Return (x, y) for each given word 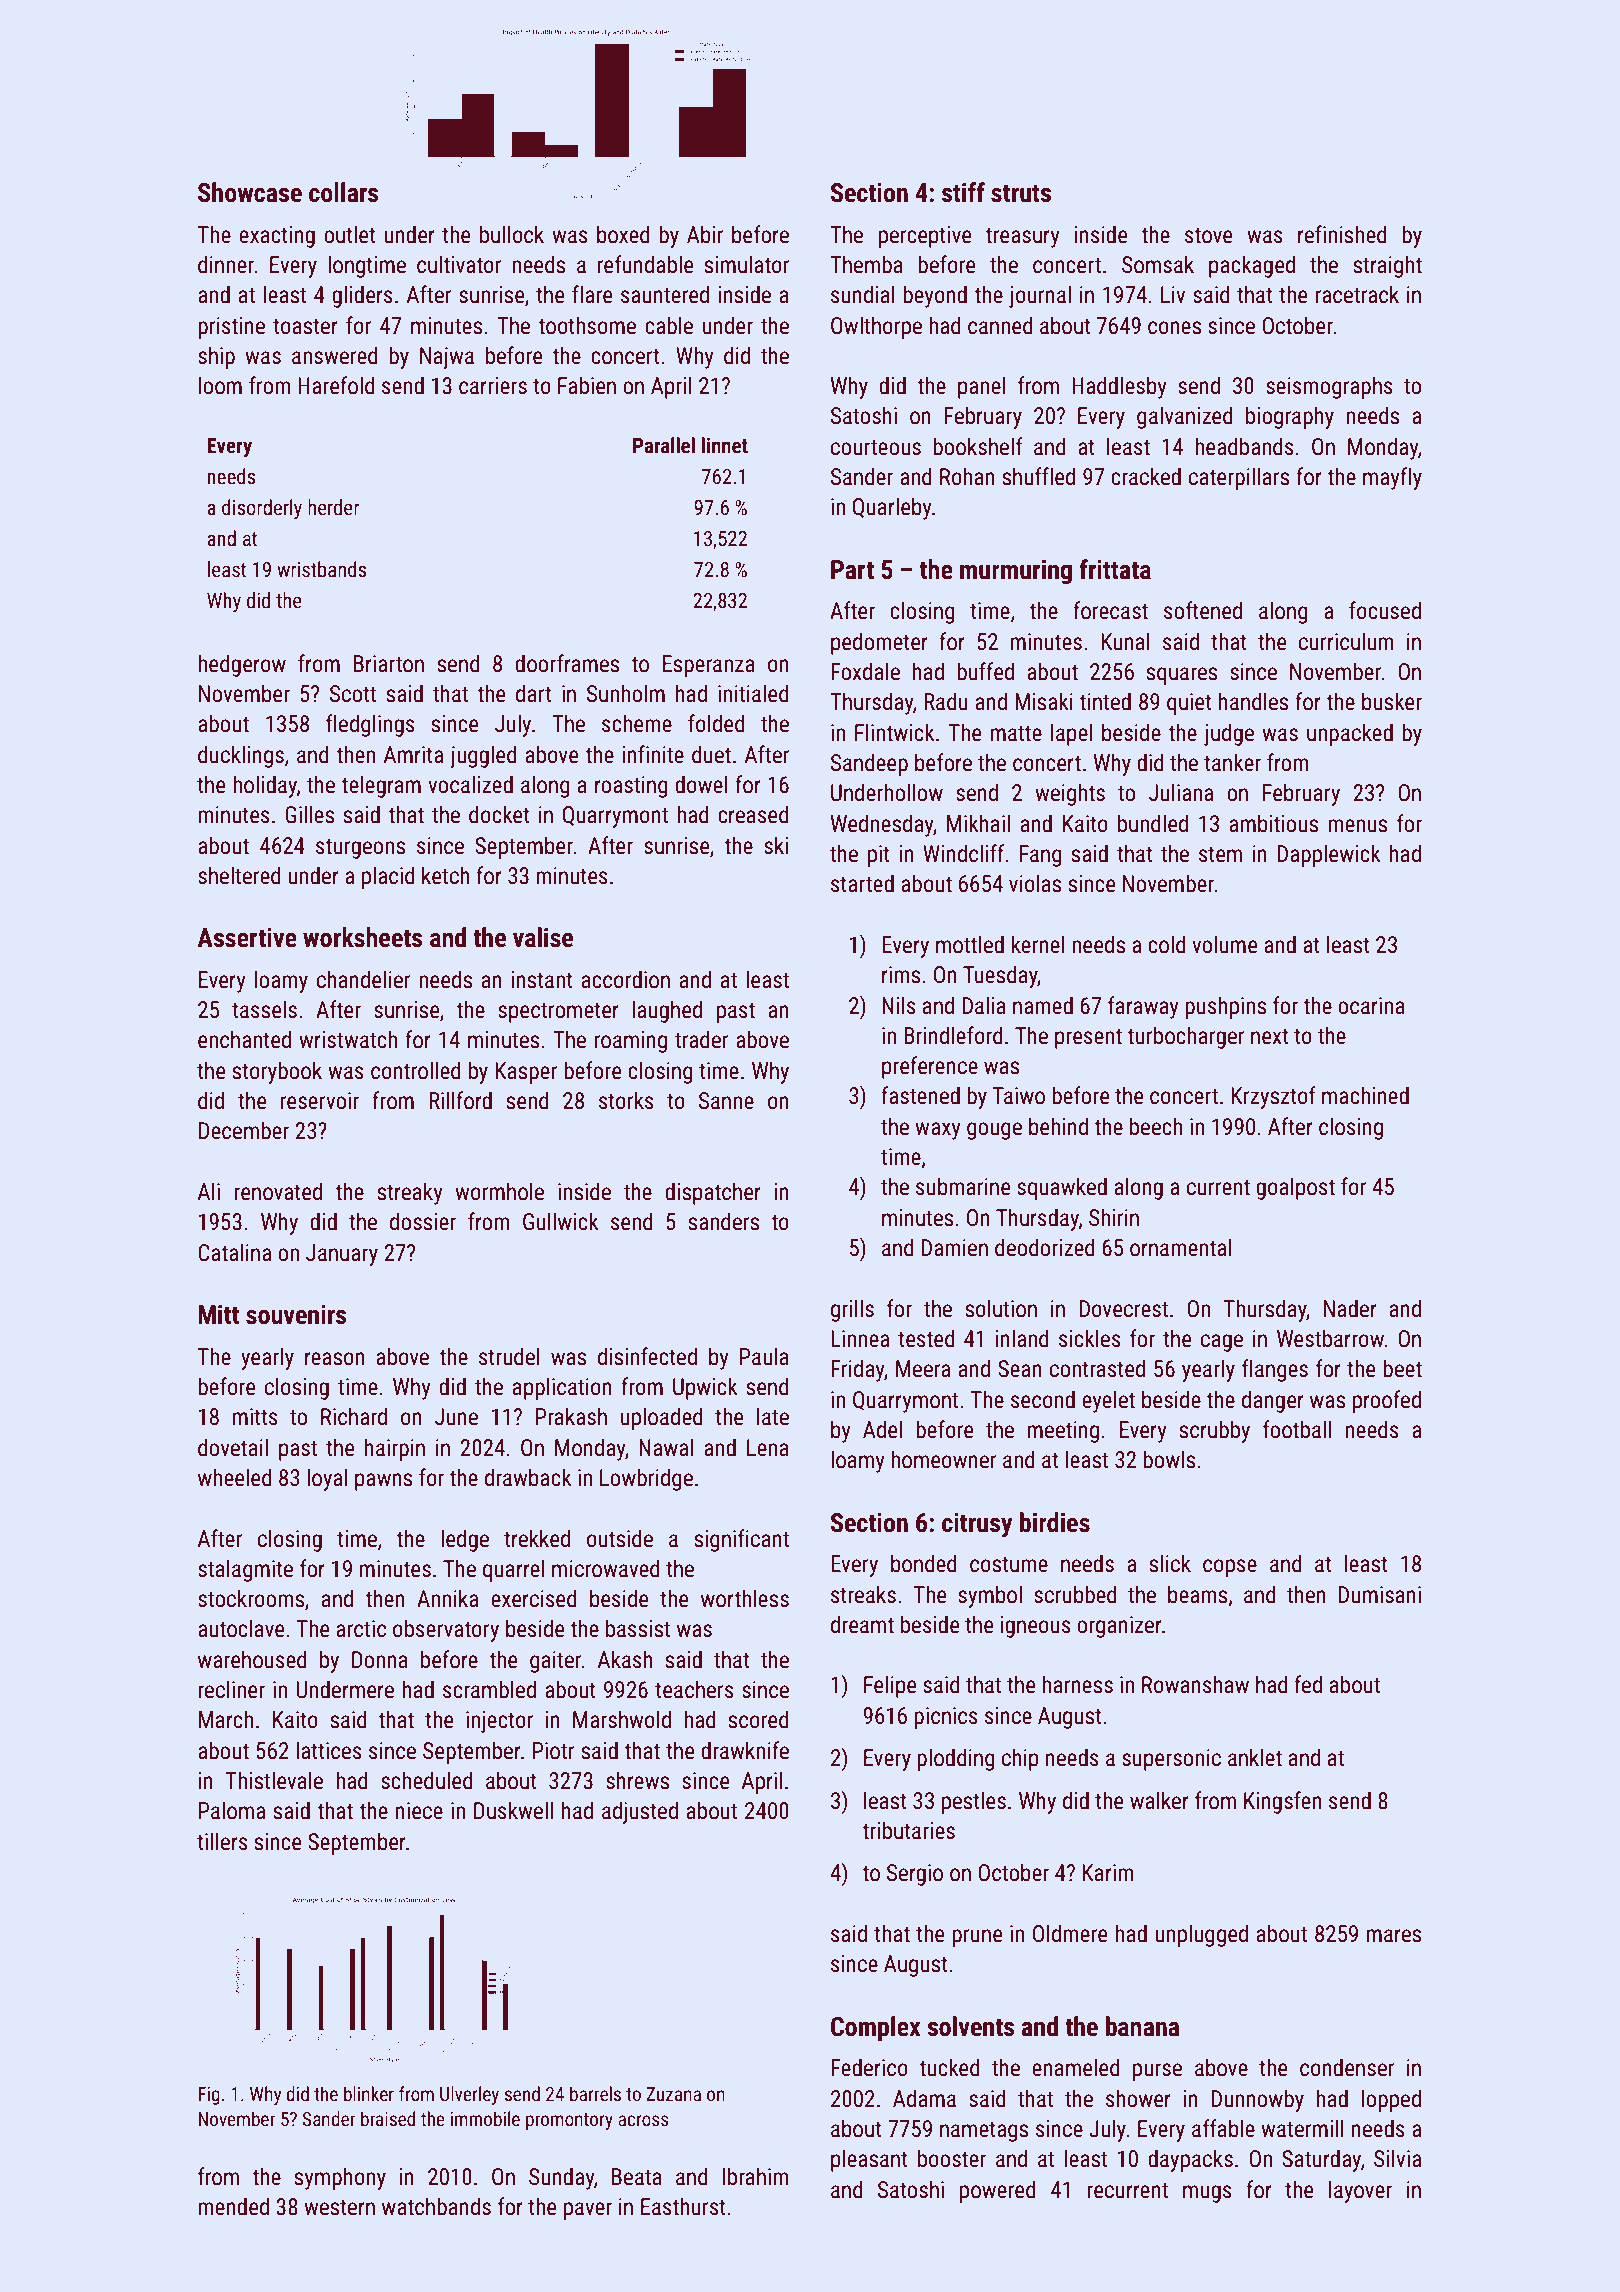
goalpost (1295, 1188)
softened (1203, 610)
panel (981, 387)
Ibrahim (755, 2176)
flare (592, 294)
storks (626, 1100)
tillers (222, 1841)
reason (335, 1359)
